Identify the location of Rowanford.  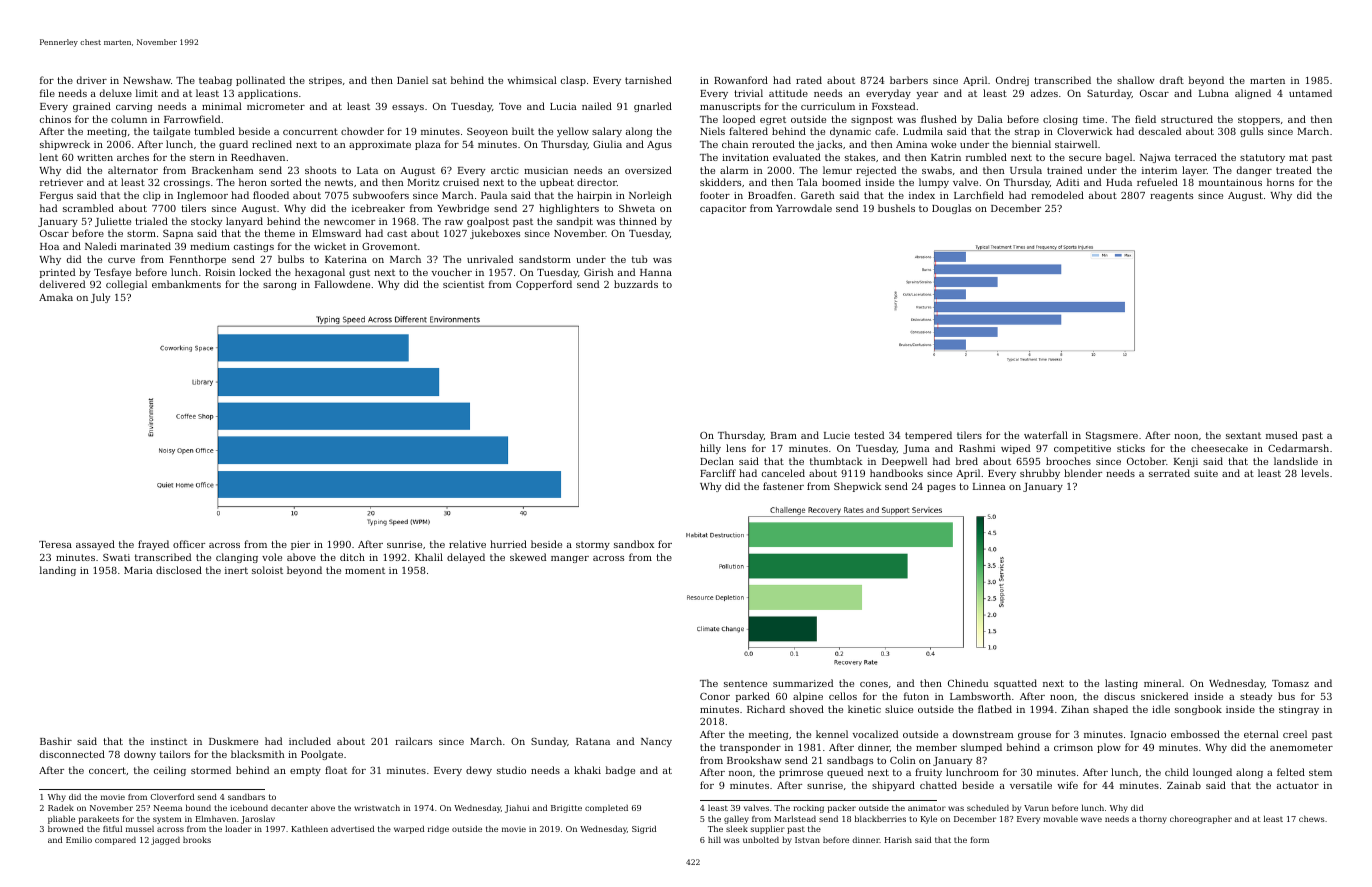
(741, 80).
